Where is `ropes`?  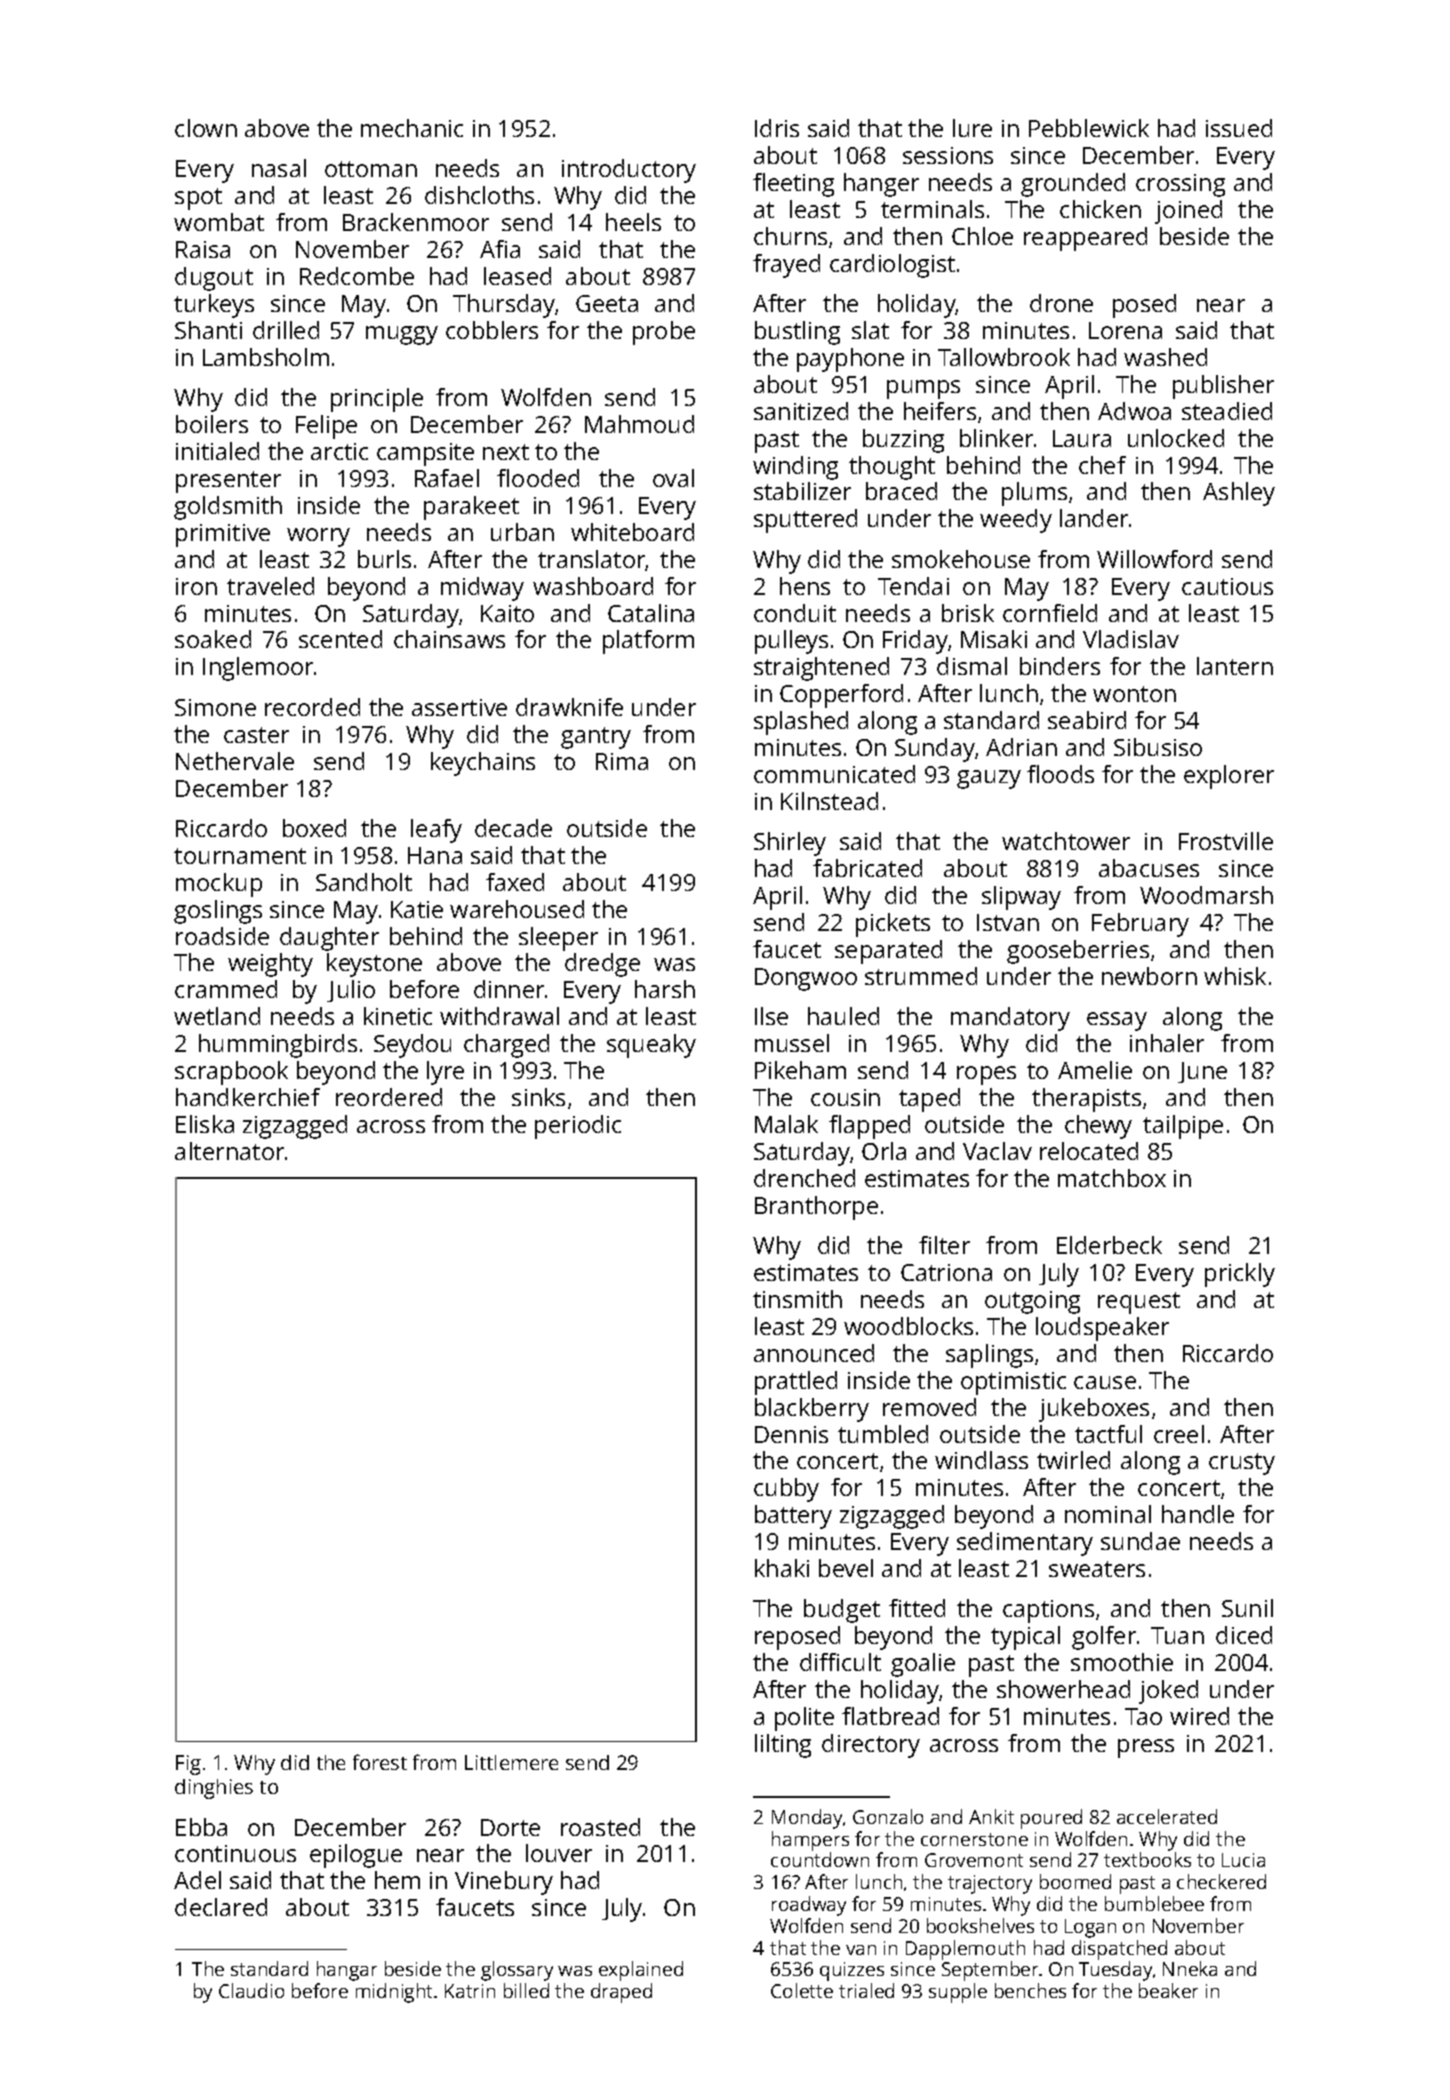 ropes is located at coordinates (986, 1075).
